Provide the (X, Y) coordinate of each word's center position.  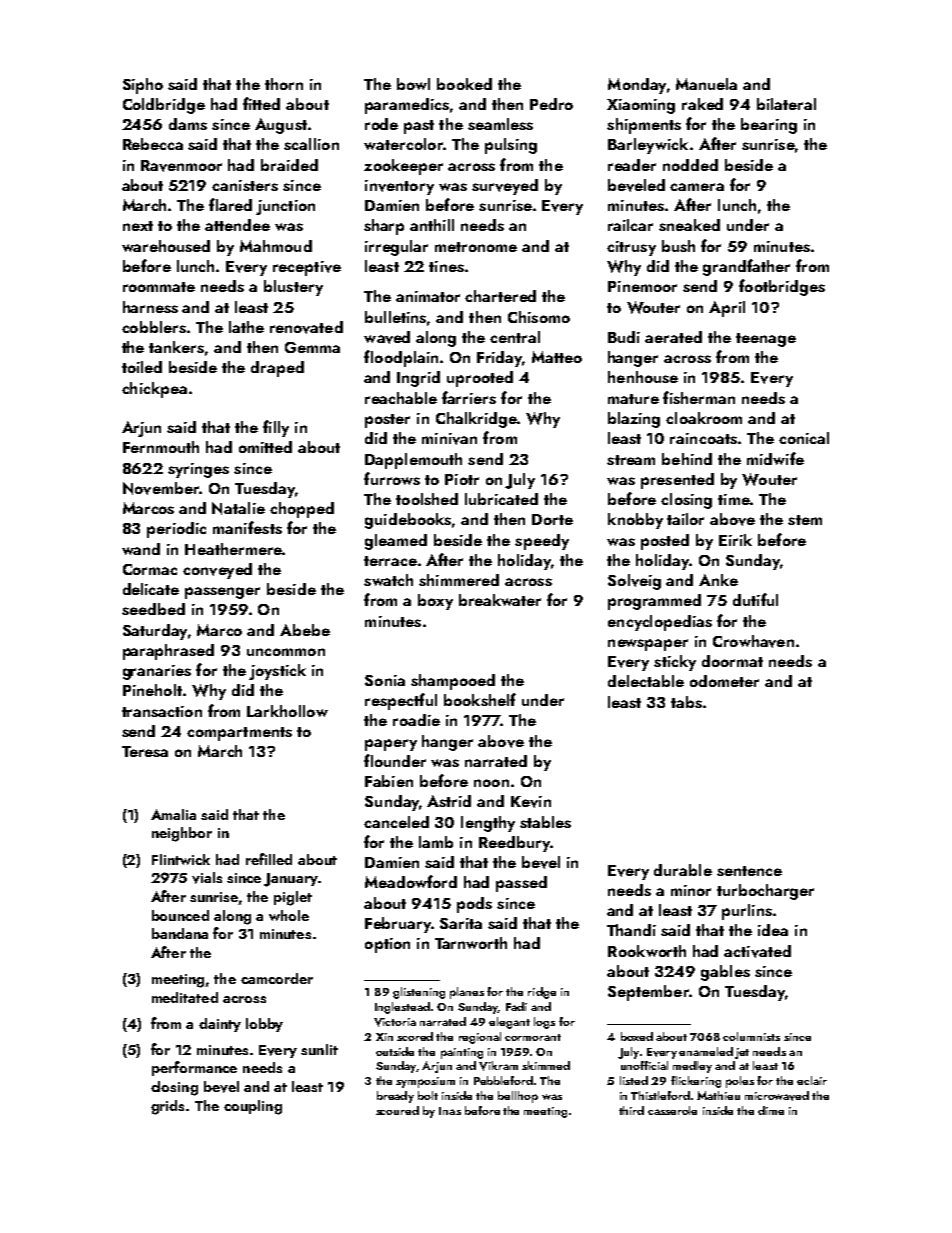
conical (804, 438)
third (631, 1110)
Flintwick (181, 859)
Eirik (735, 540)
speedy (542, 542)
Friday (499, 359)
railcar (630, 225)
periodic (176, 530)
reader (632, 165)
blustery (293, 288)
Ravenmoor (181, 166)
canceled (396, 822)
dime (771, 1110)
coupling (253, 1107)
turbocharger (765, 892)
